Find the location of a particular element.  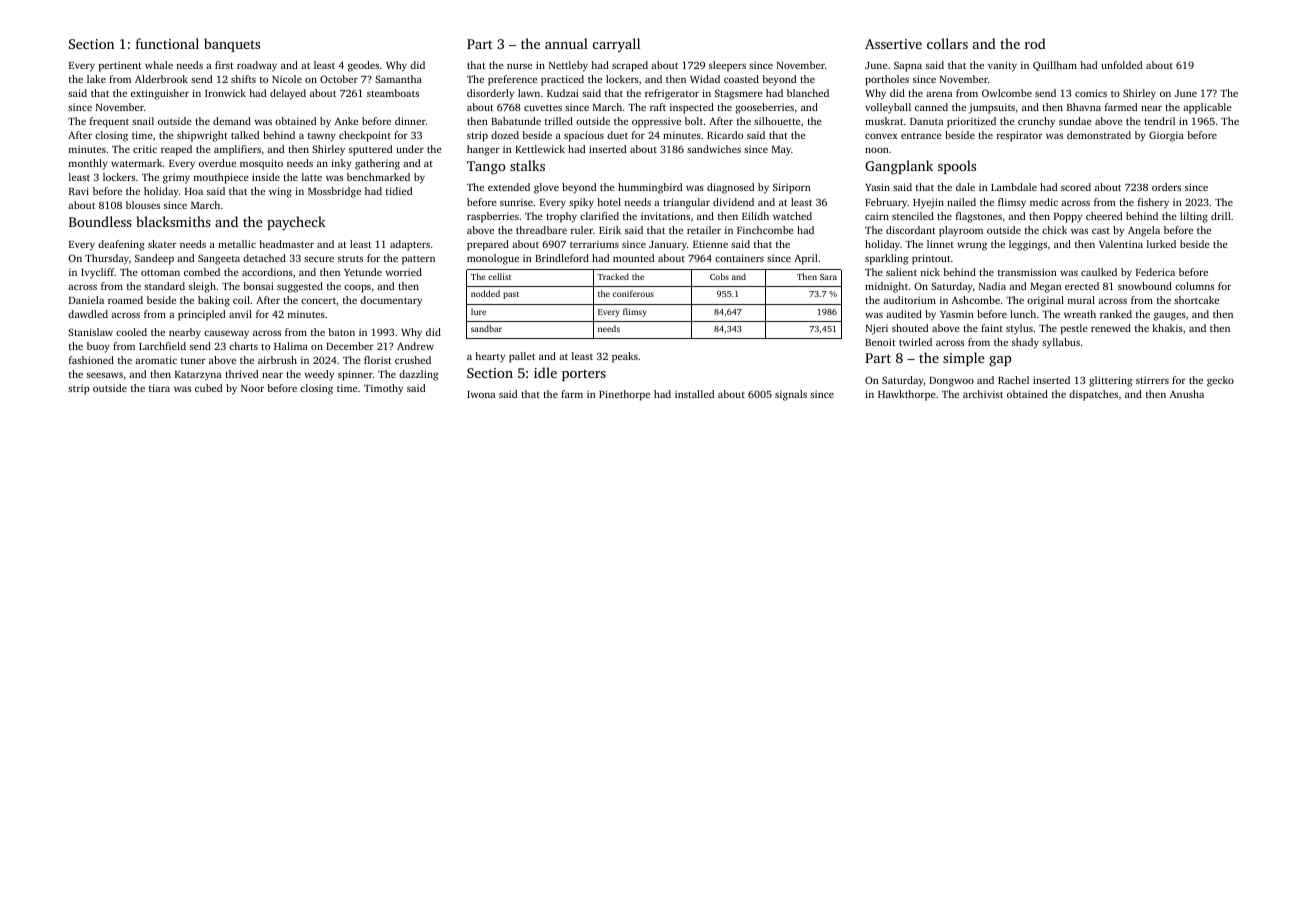

amplifiers is located at coordinates (237, 150).
